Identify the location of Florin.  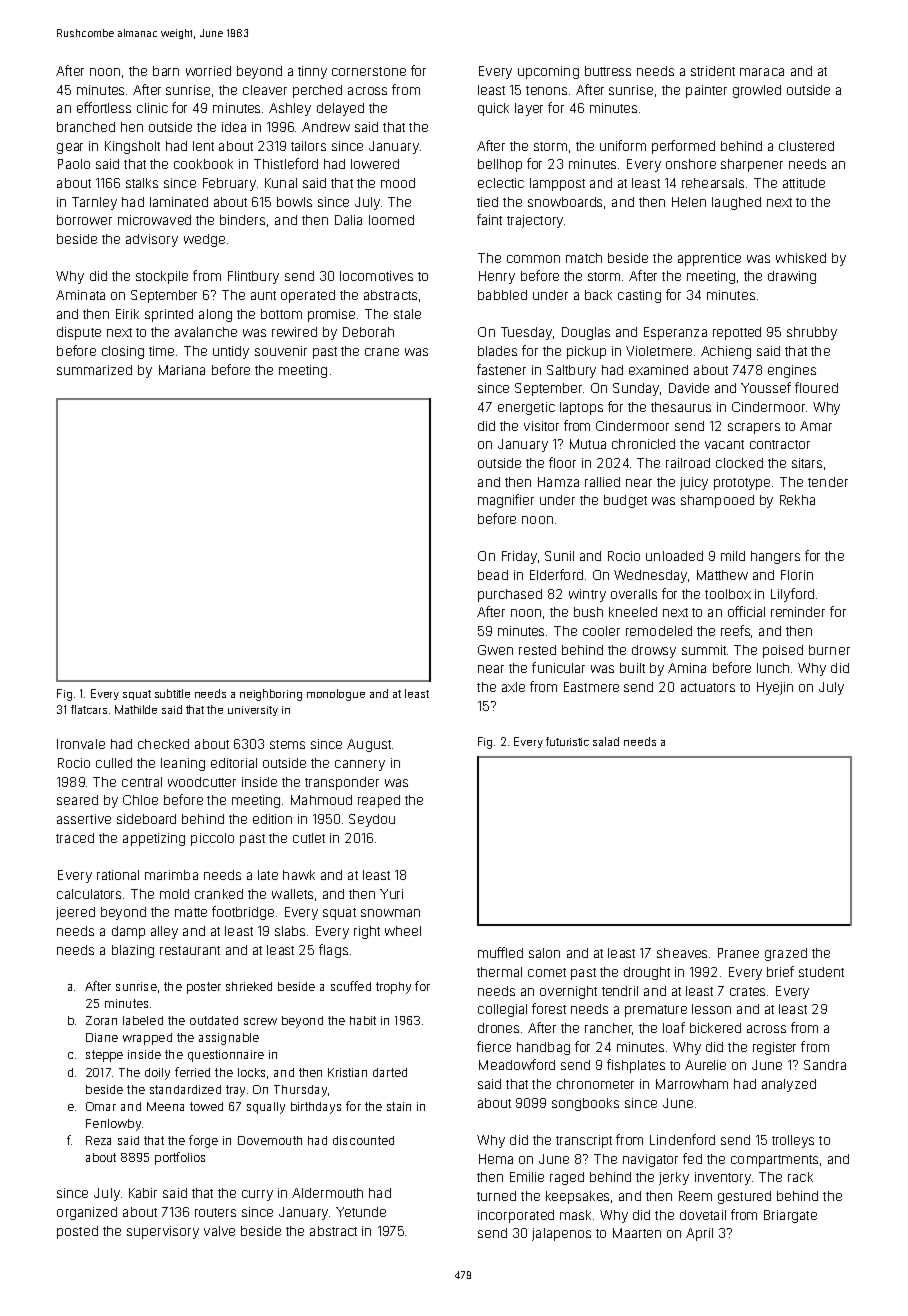
(797, 575).
